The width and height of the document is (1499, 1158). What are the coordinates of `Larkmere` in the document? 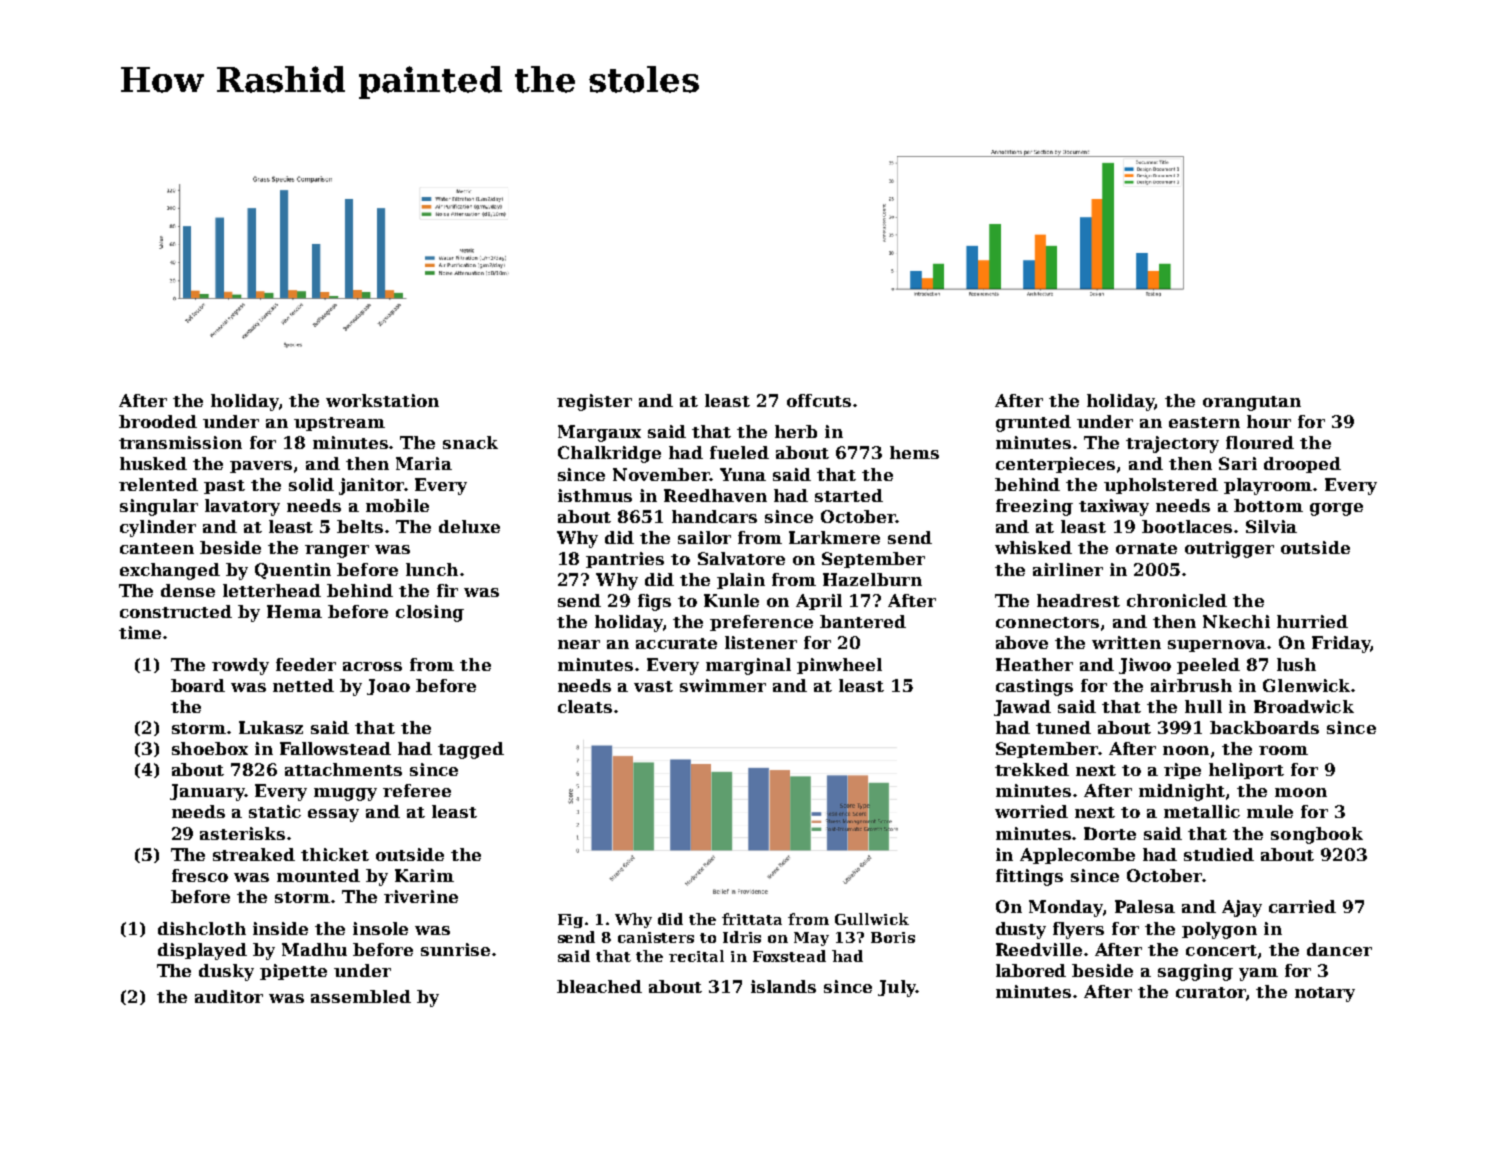 It's located at (834, 537).
